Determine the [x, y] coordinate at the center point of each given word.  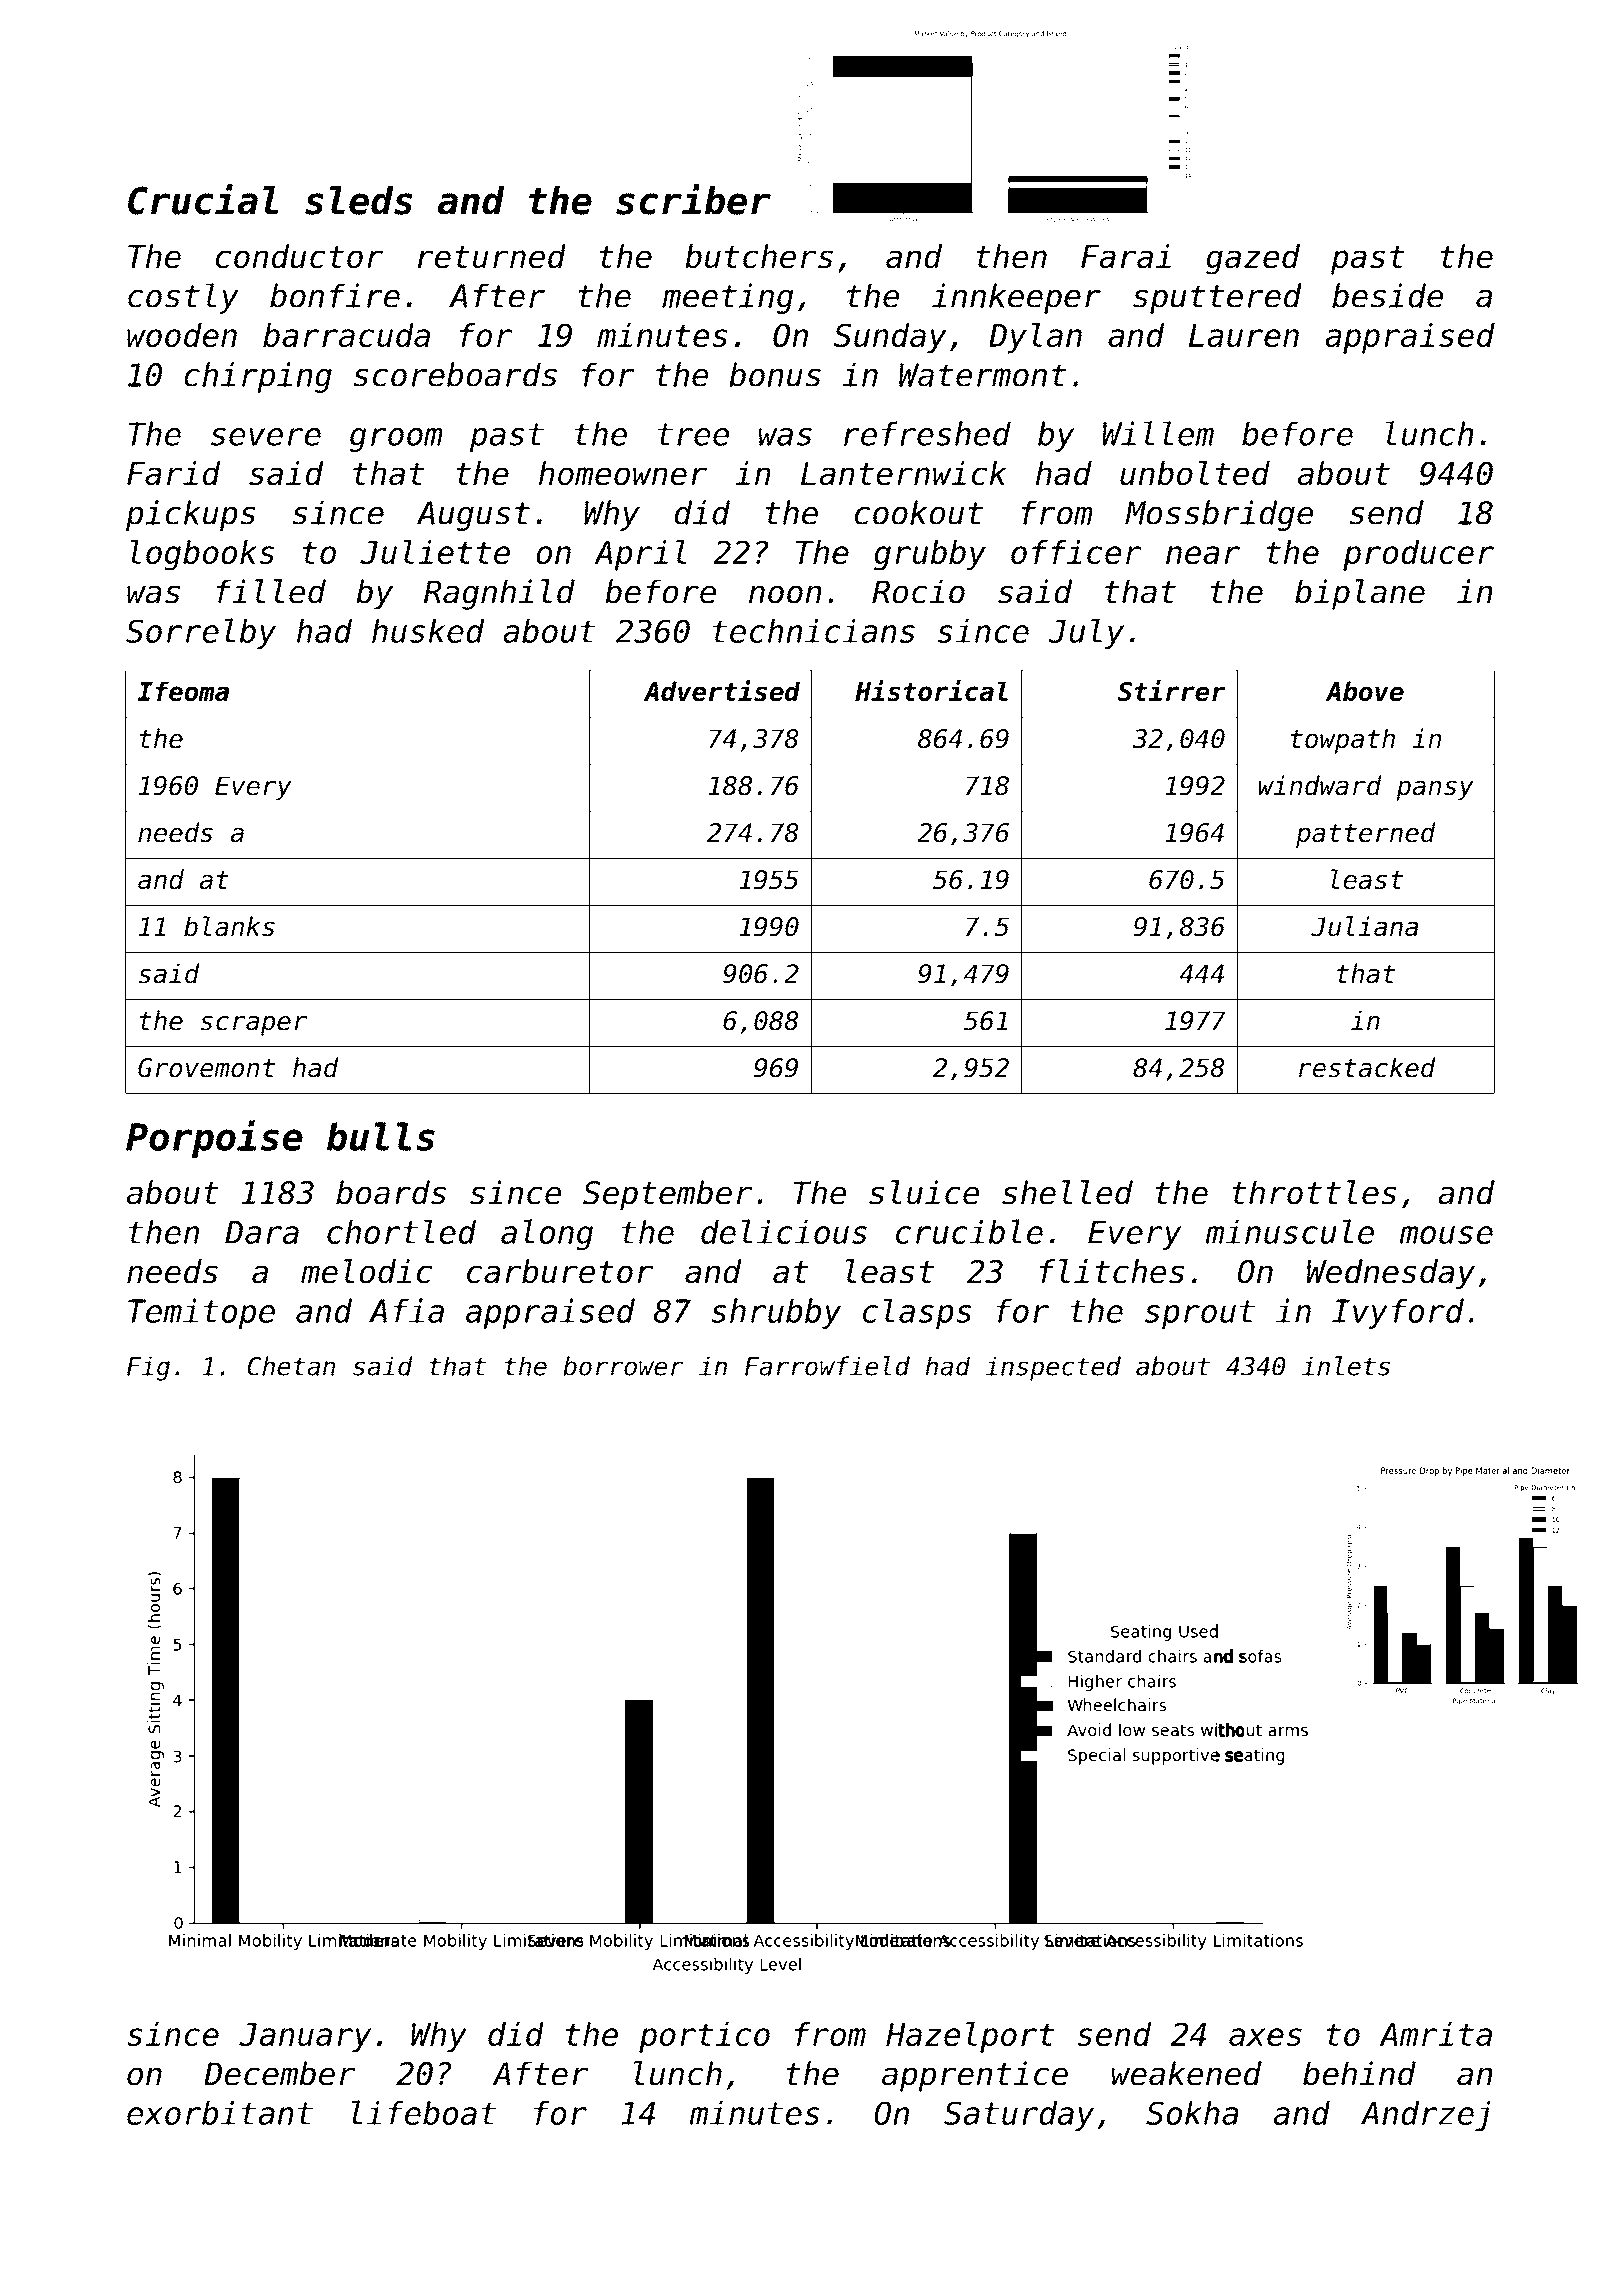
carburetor [560, 1271]
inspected [1053, 1368]
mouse [1446, 1235]
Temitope [201, 1313]
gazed [1253, 259]
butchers [759, 256]
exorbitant [220, 2113]
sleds [358, 200]
